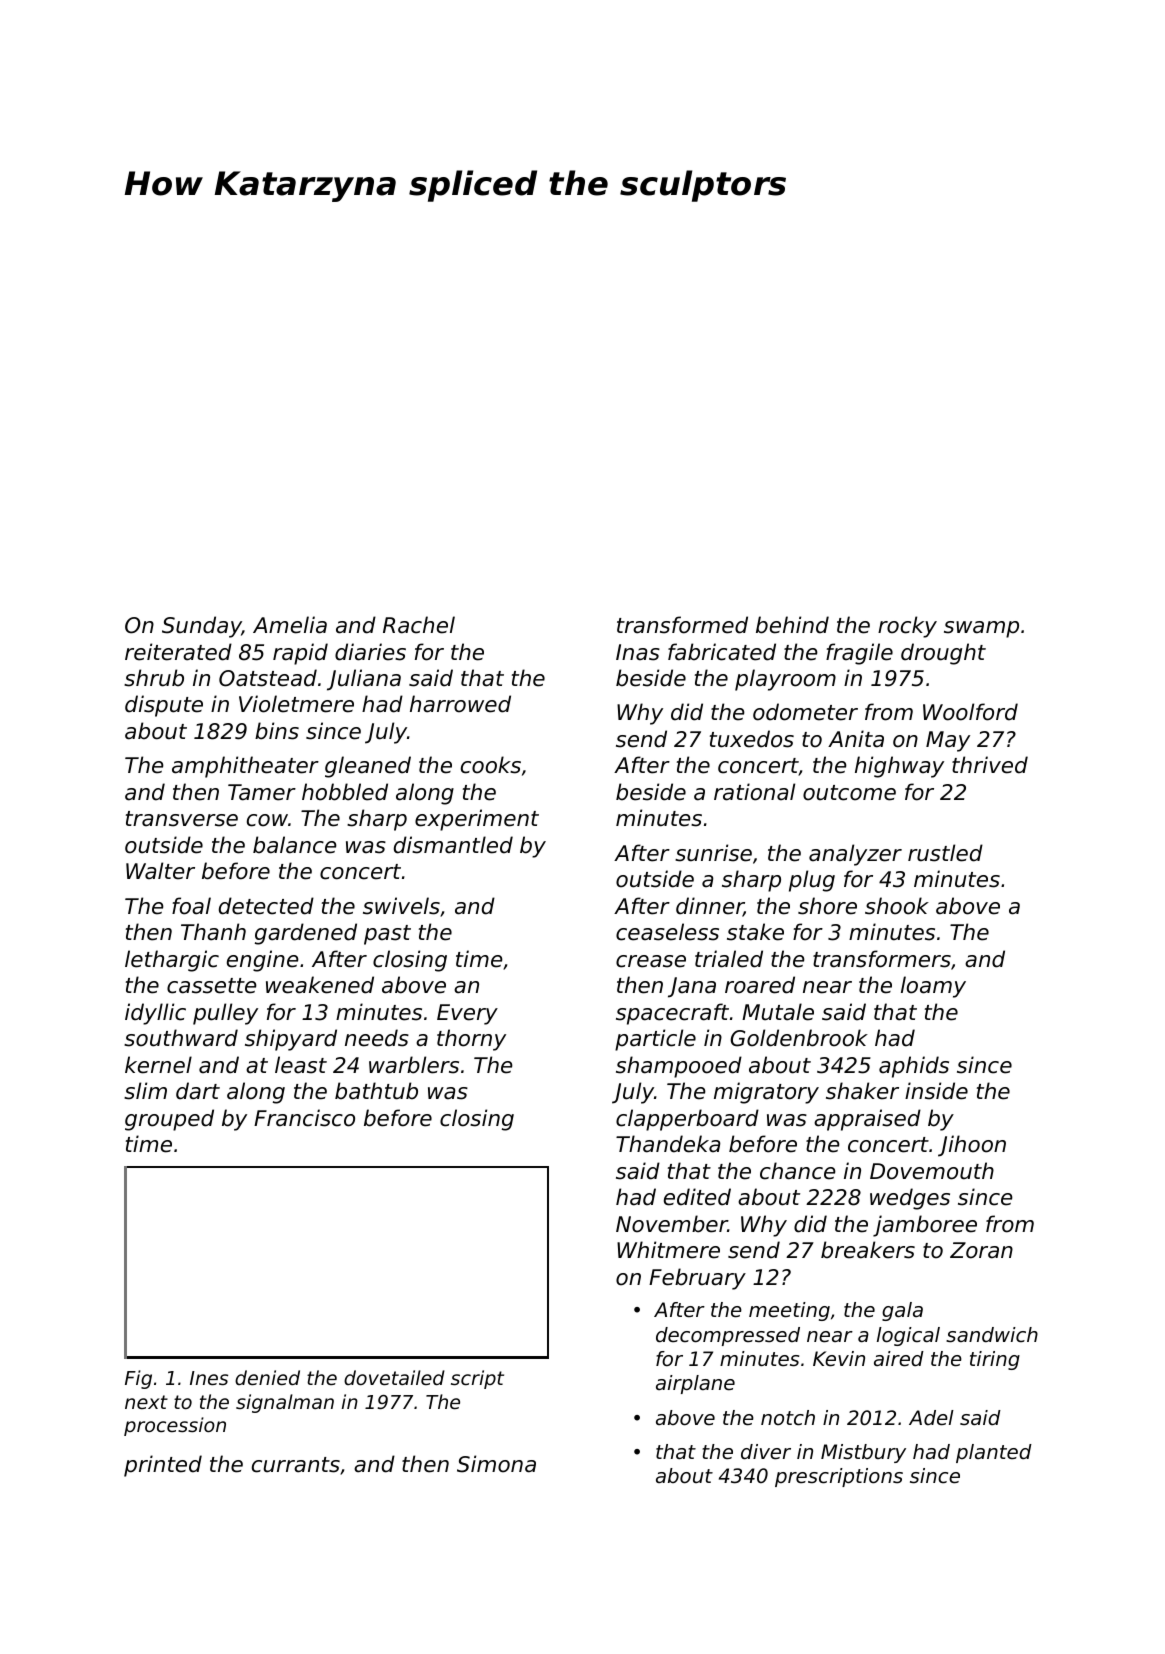 This screenshot has height=1654, width=1165. I want to click on Whitmere, so click(668, 1250).
